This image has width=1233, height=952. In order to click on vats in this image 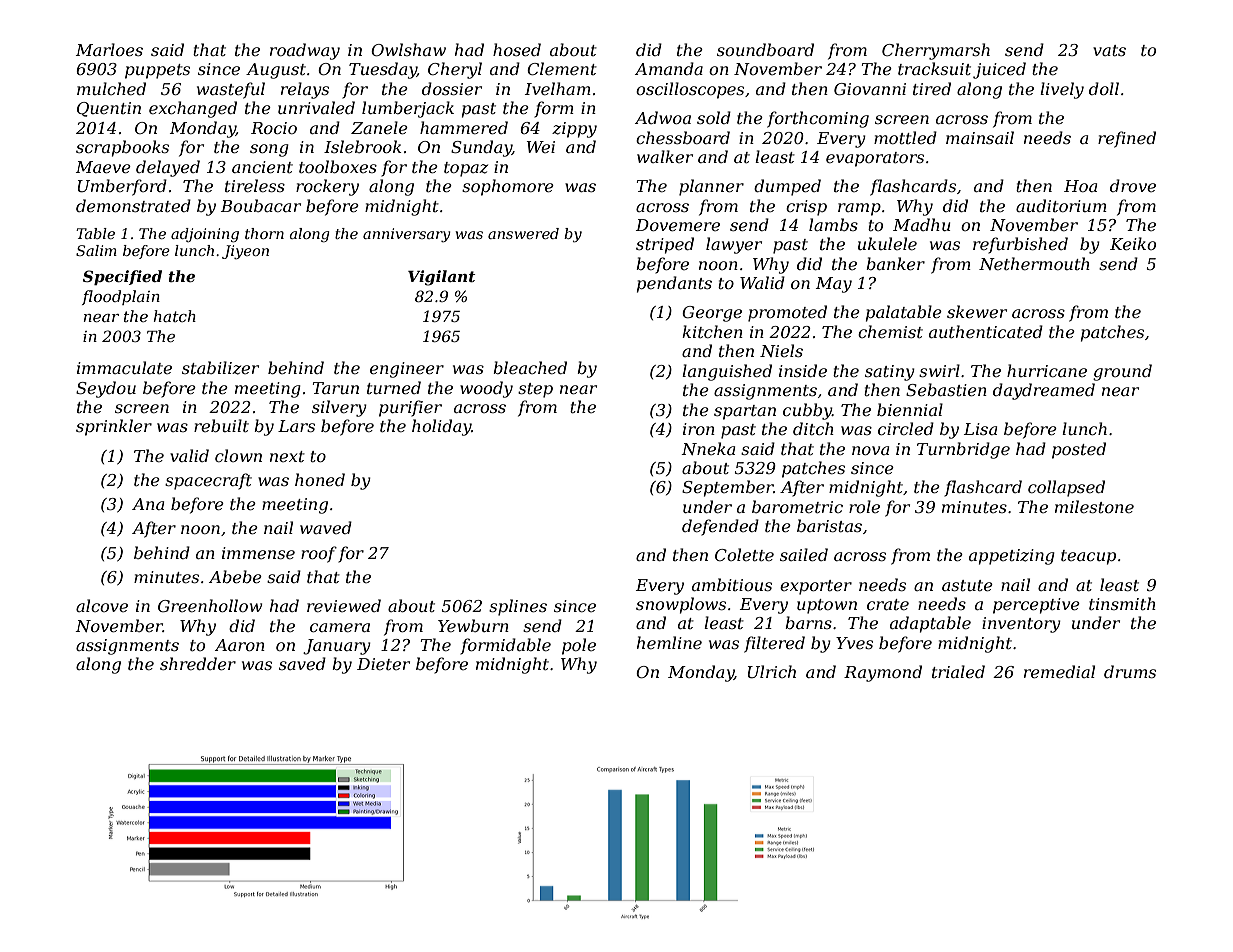, I will do `click(1109, 50)`.
